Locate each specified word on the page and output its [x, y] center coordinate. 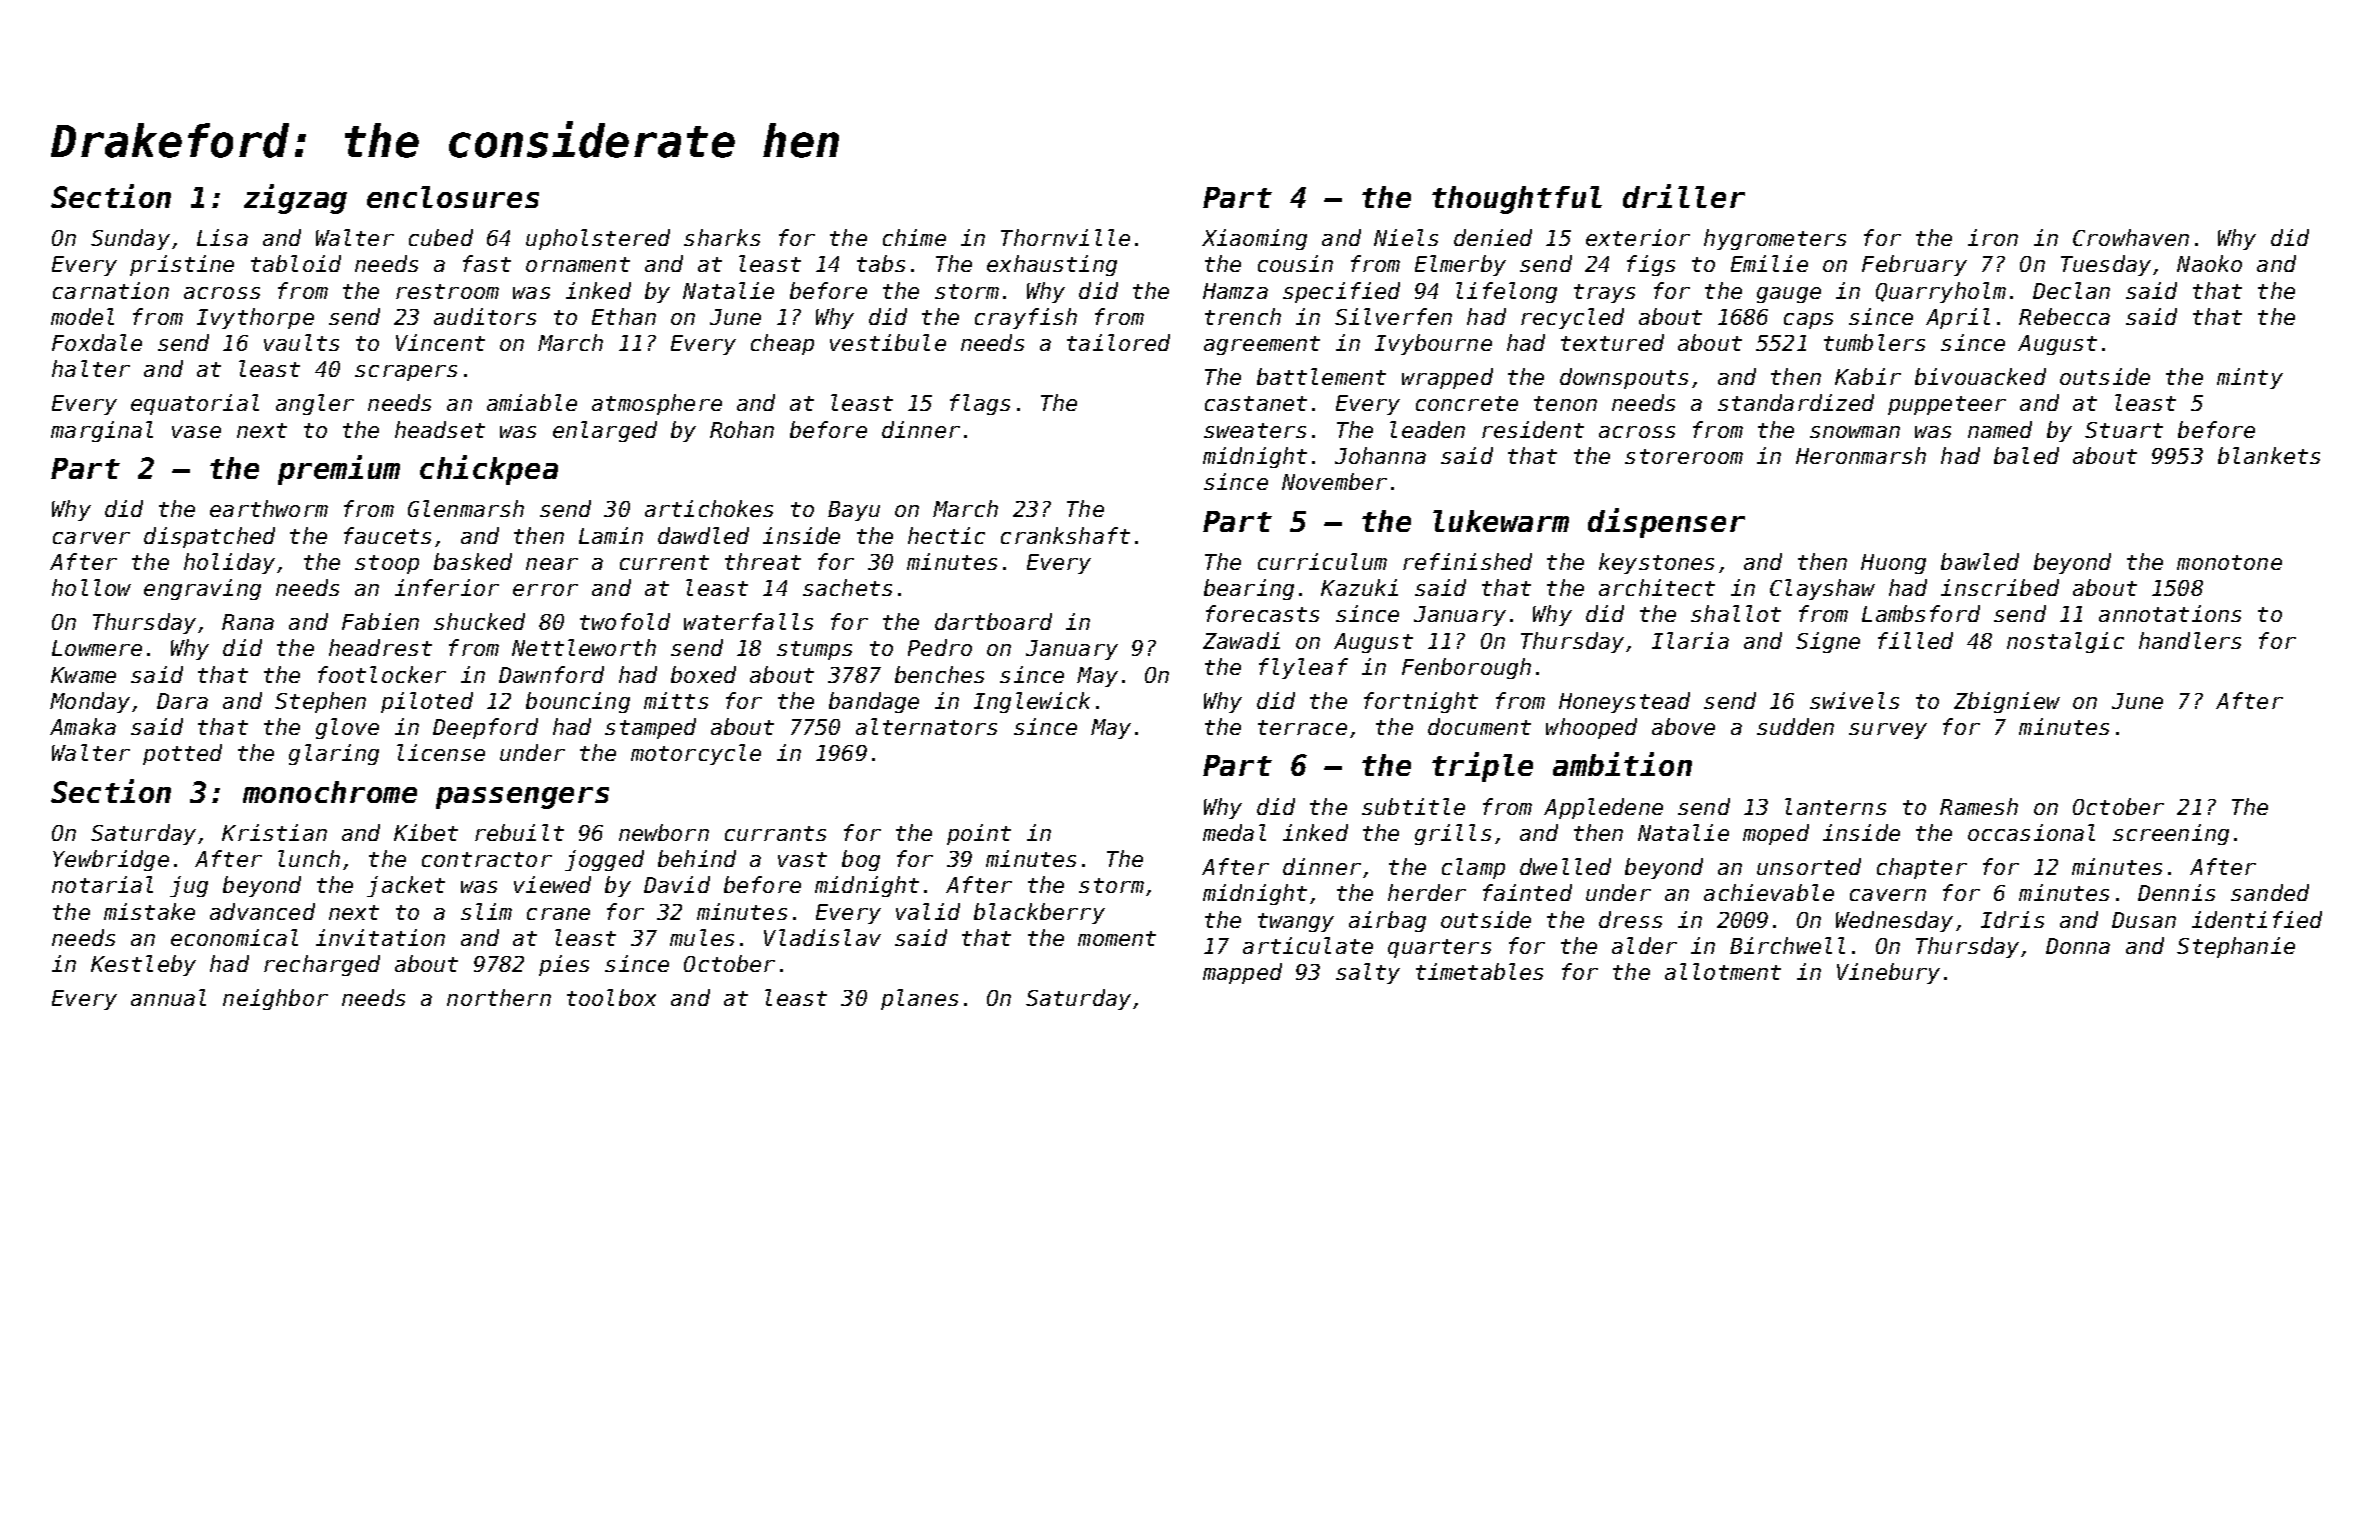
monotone [2229, 562]
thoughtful [1517, 200]
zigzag [295, 199]
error [545, 590]
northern [499, 997]
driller [1684, 196]
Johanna [1380, 455]
